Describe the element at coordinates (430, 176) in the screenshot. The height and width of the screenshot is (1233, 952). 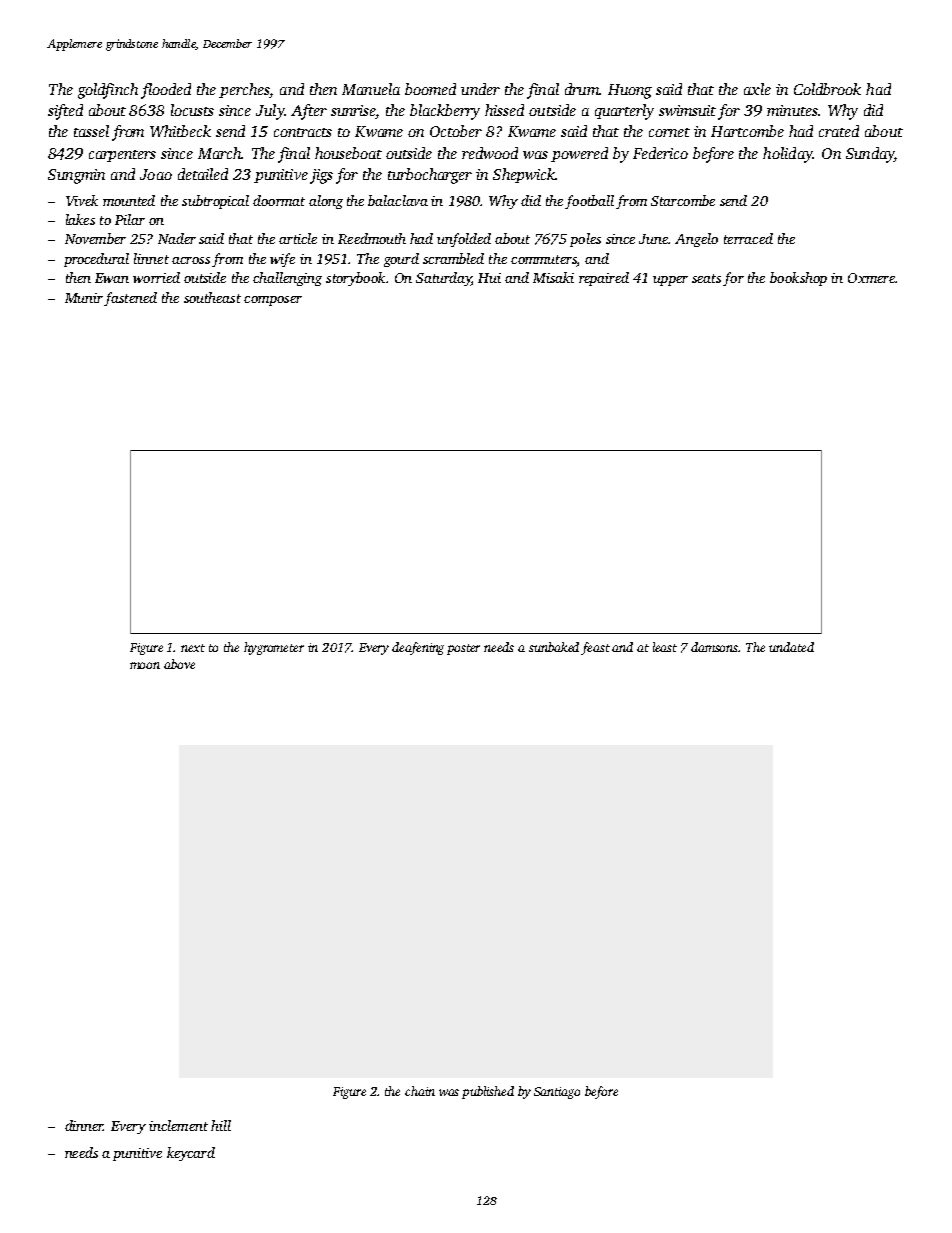
I see `turbocharger` at that location.
